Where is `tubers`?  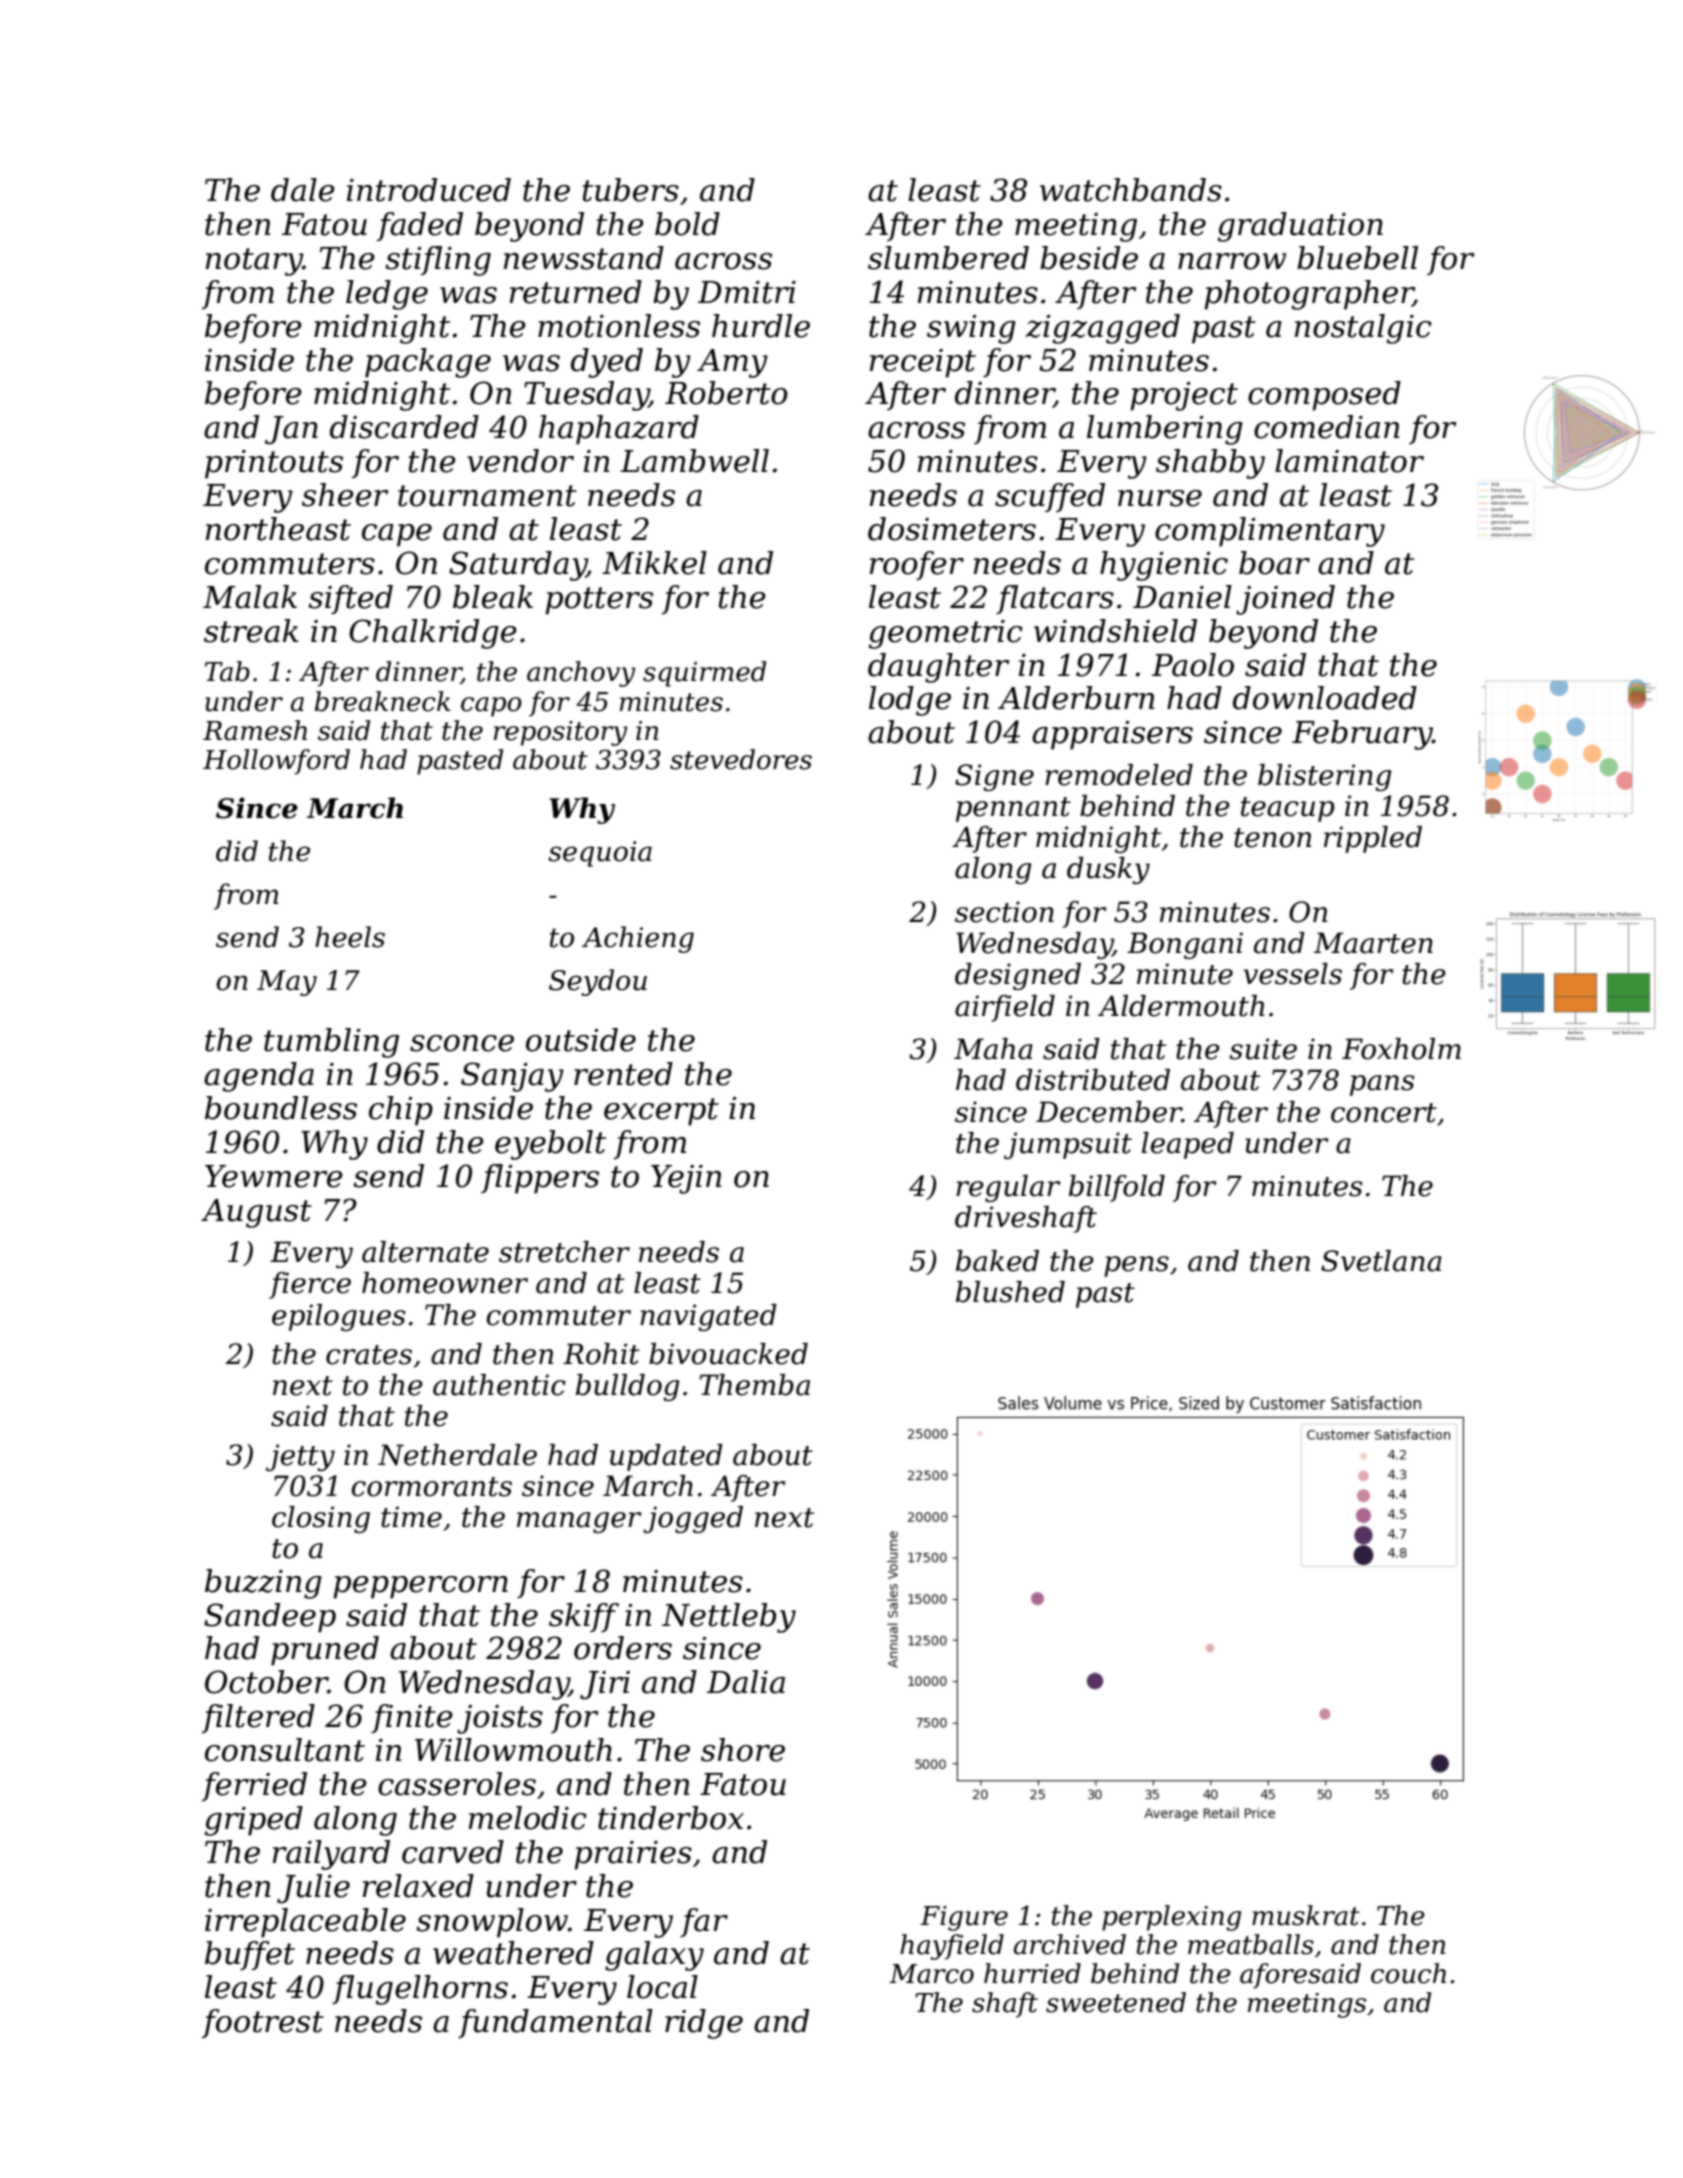
tubers is located at coordinates (630, 190).
